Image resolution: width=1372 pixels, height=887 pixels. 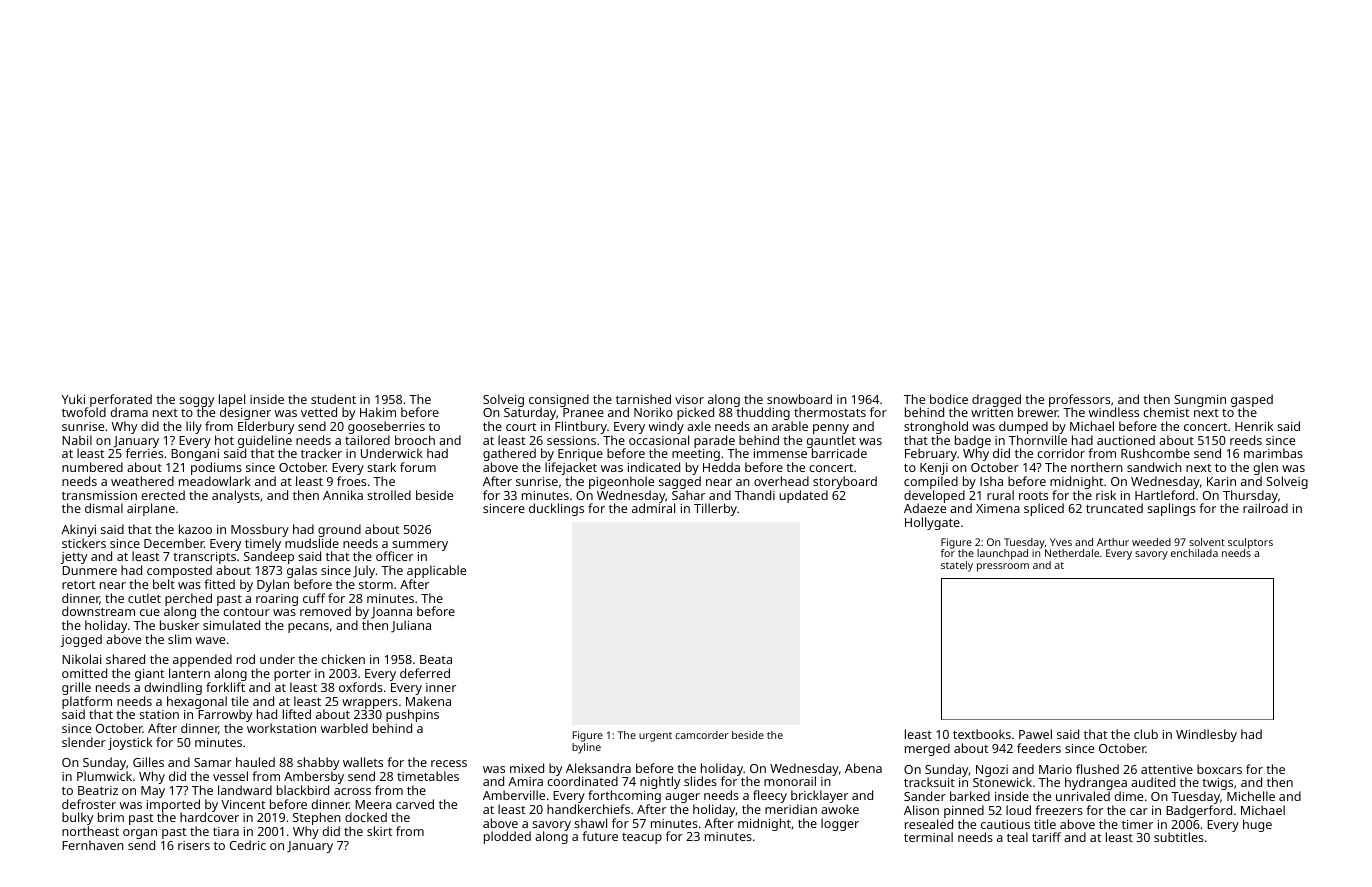 I want to click on warbled, so click(x=344, y=728).
